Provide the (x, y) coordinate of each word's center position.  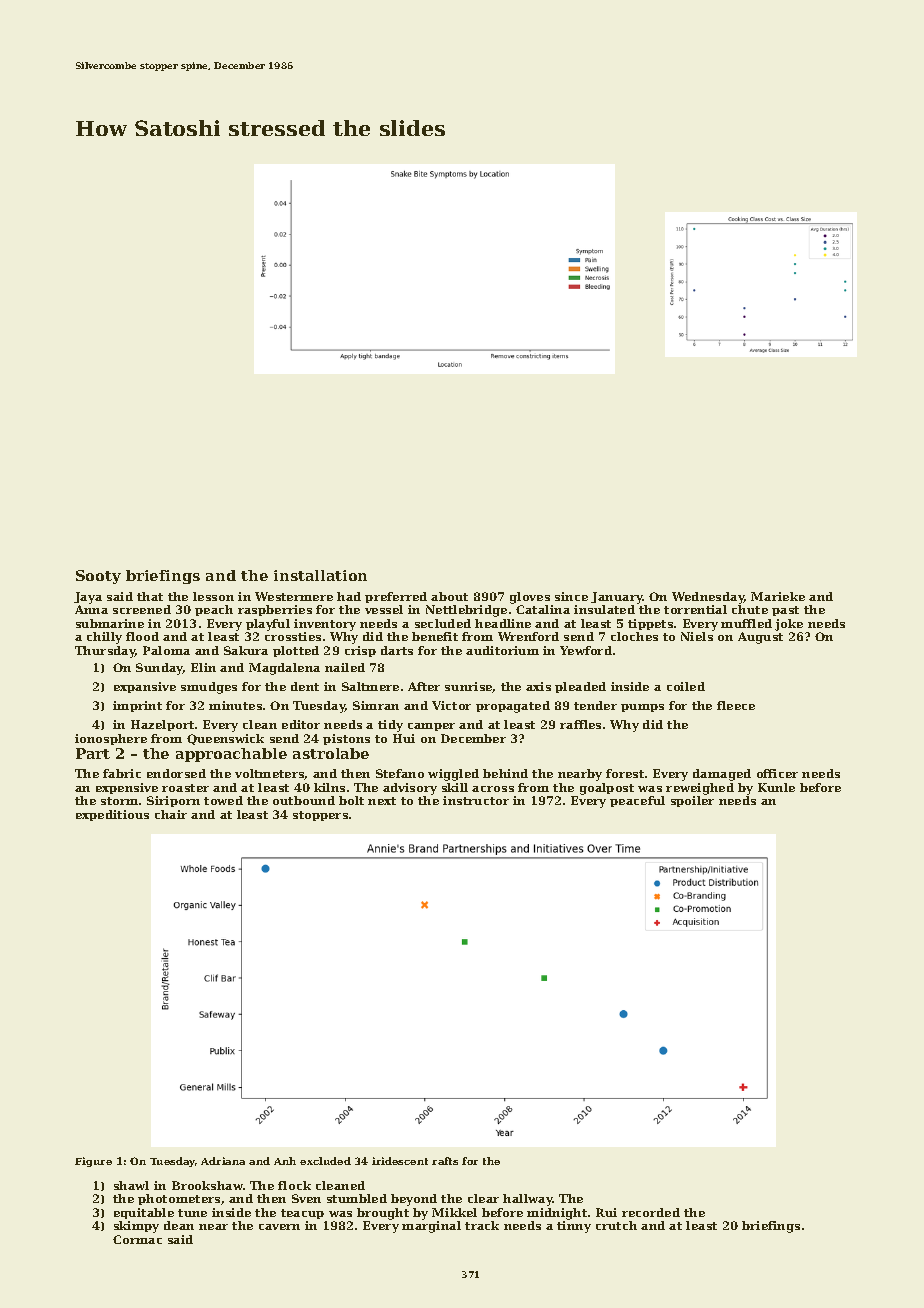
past (785, 611)
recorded (651, 1212)
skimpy (136, 1227)
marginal (431, 1227)
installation (320, 575)
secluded (443, 623)
